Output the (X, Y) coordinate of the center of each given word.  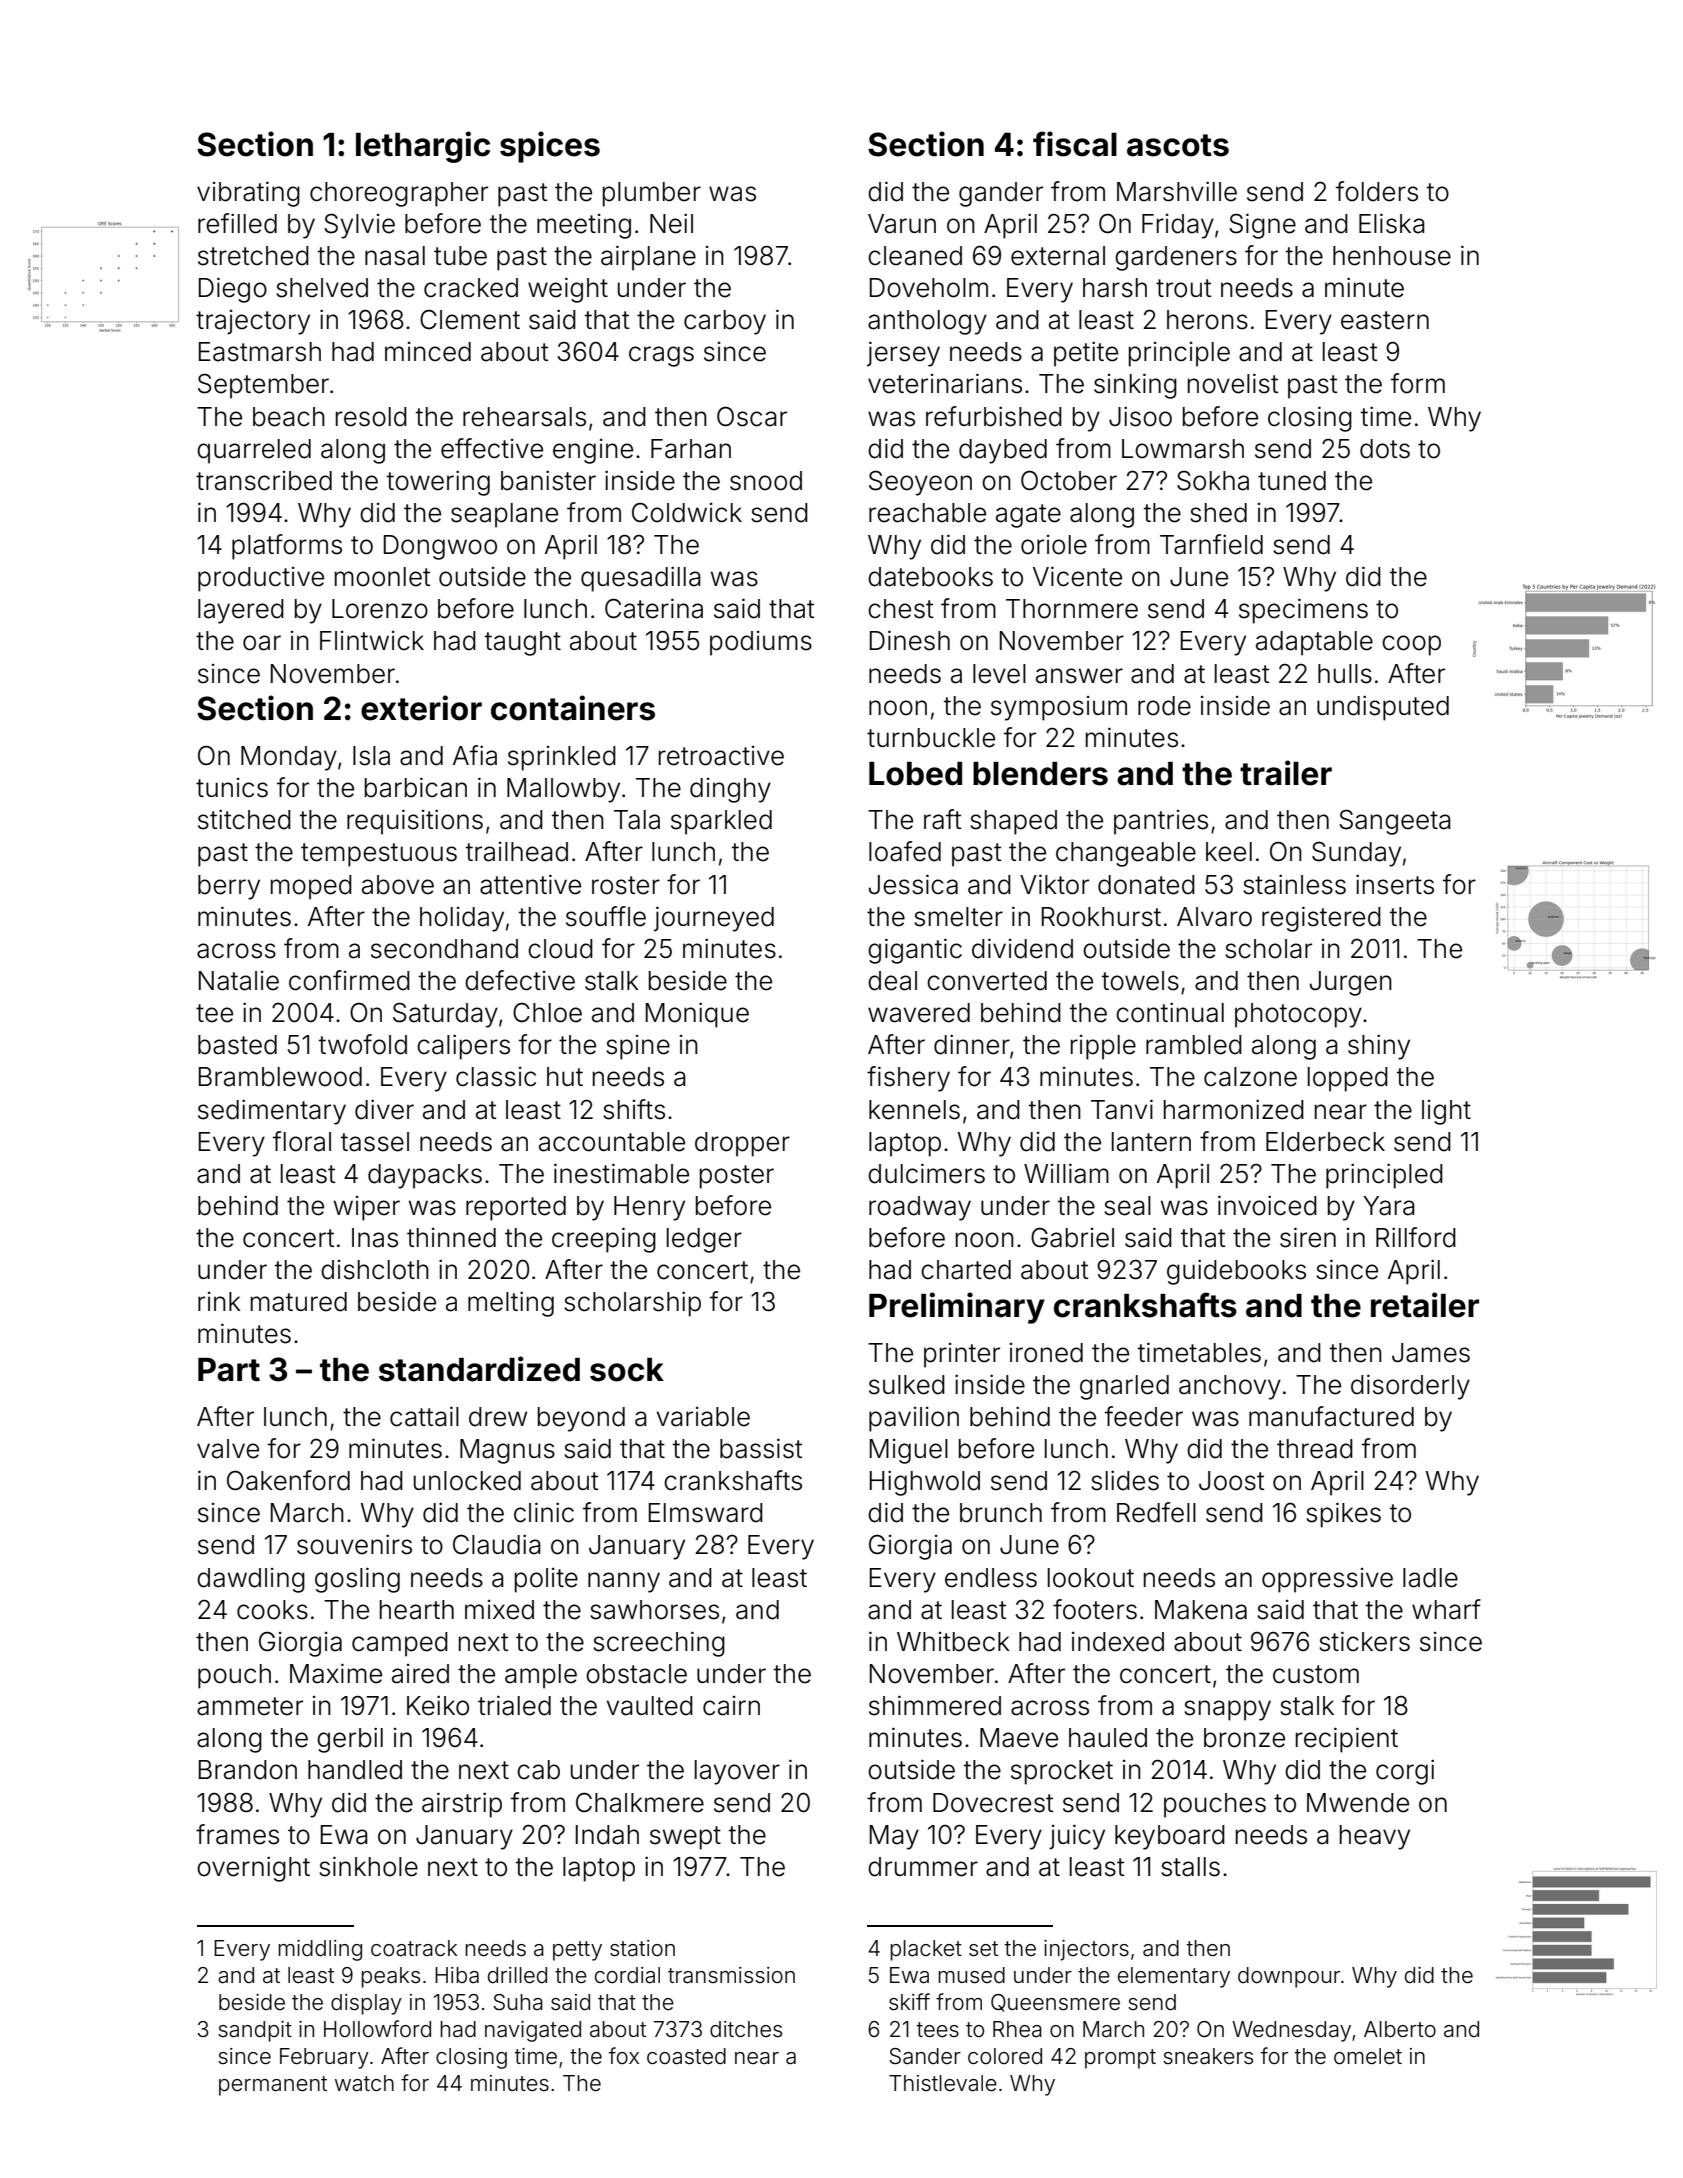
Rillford (1416, 1237)
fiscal (1075, 144)
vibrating (248, 194)
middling (320, 1950)
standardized (479, 1369)
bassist (761, 1448)
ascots (1178, 145)
